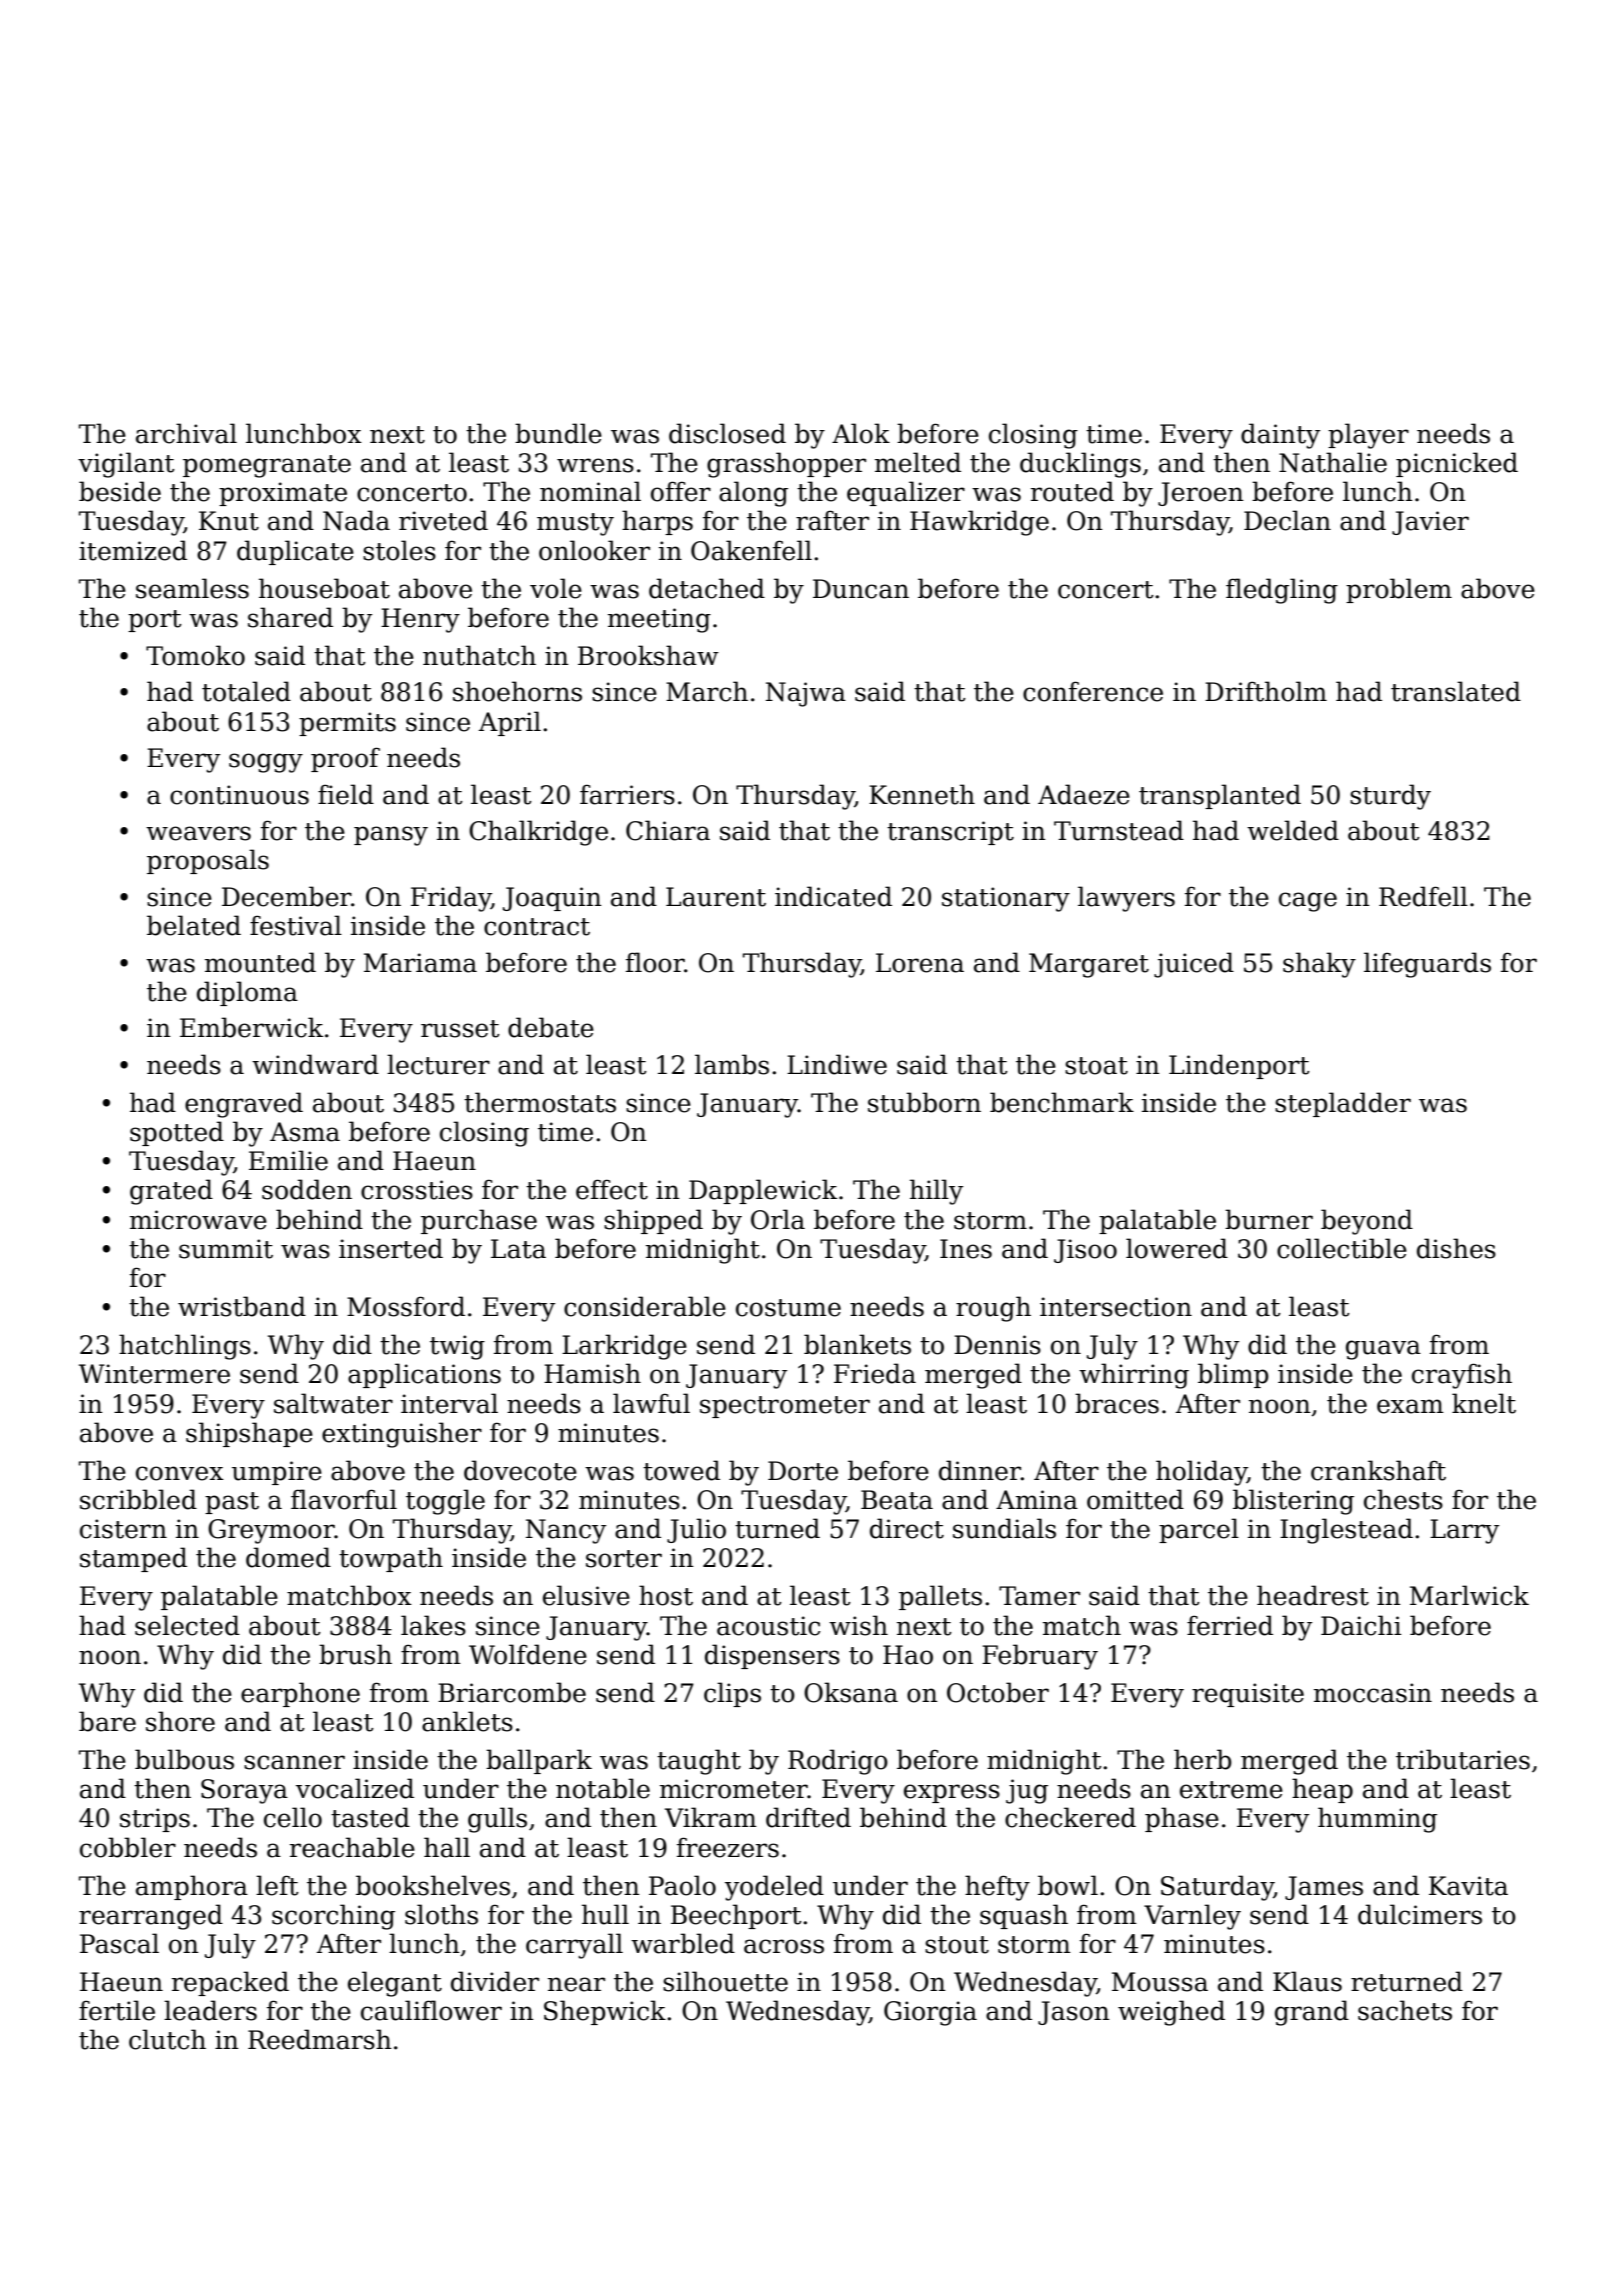 The image size is (1620, 2292). What do you see at coordinates (785, 1407) in the page?
I see `spectrometer` at bounding box center [785, 1407].
